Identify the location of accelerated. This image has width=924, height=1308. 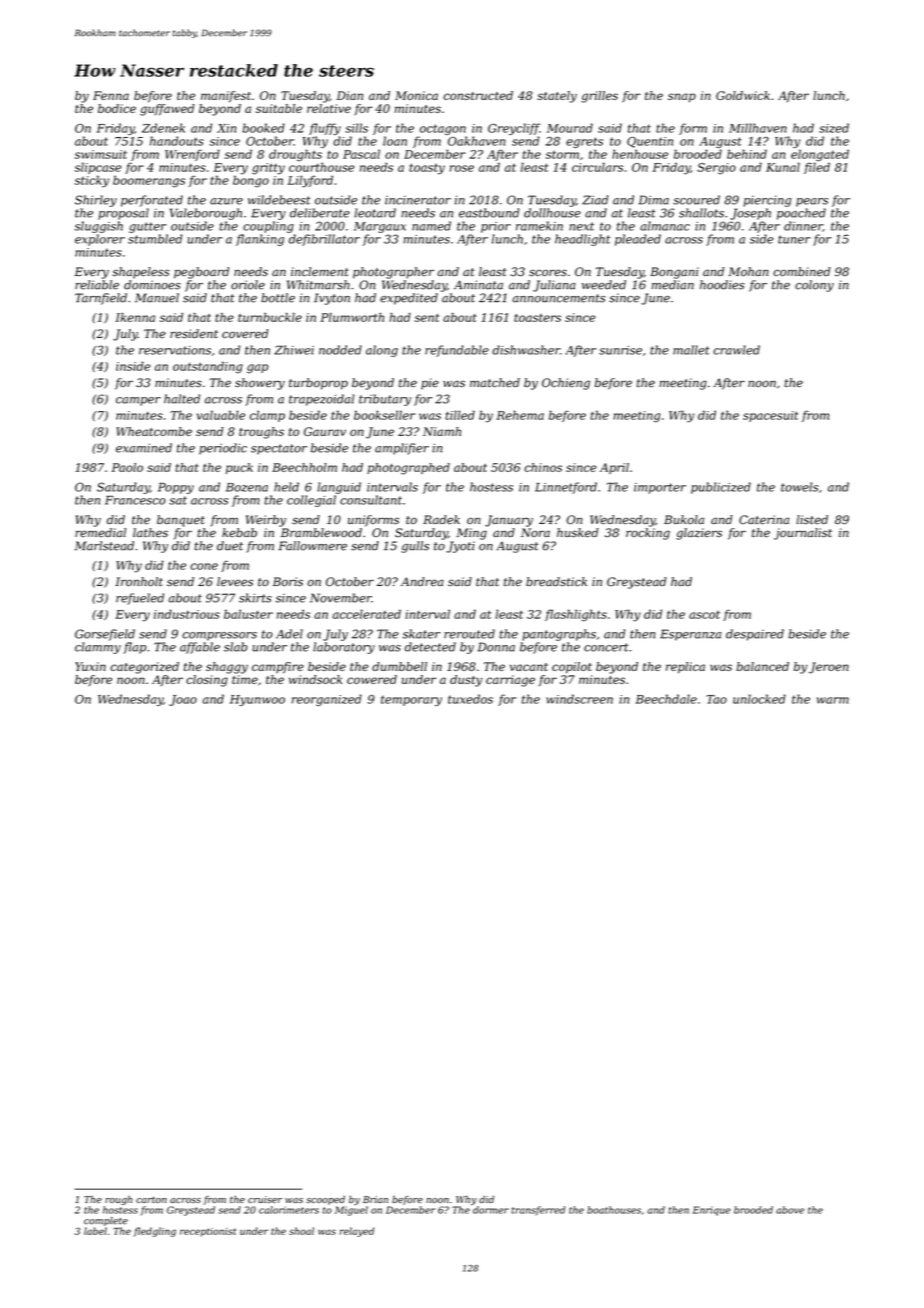
(366, 614).
